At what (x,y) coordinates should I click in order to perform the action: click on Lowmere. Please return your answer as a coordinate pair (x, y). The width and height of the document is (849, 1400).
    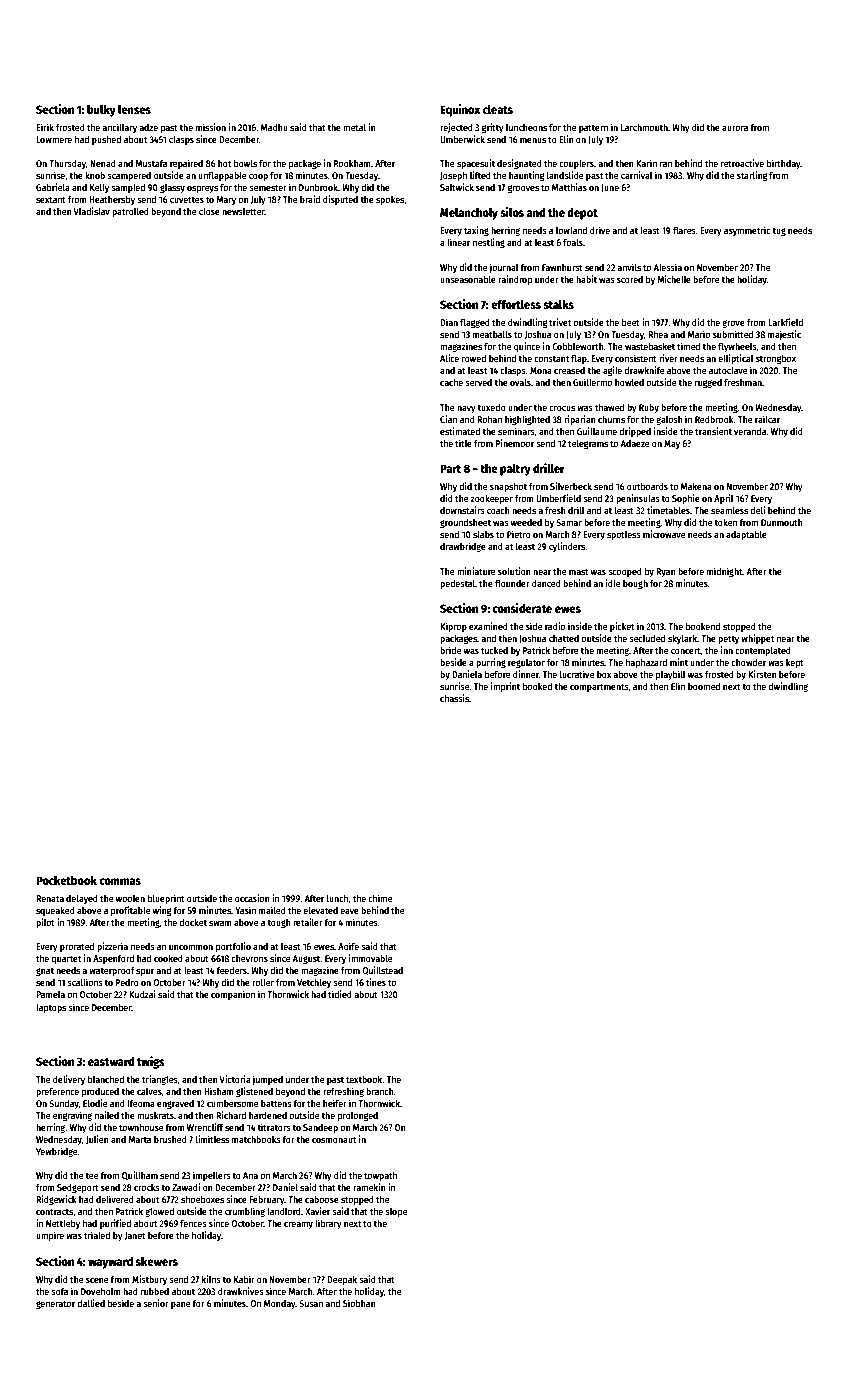
    Looking at the image, I should click on (54, 139).
